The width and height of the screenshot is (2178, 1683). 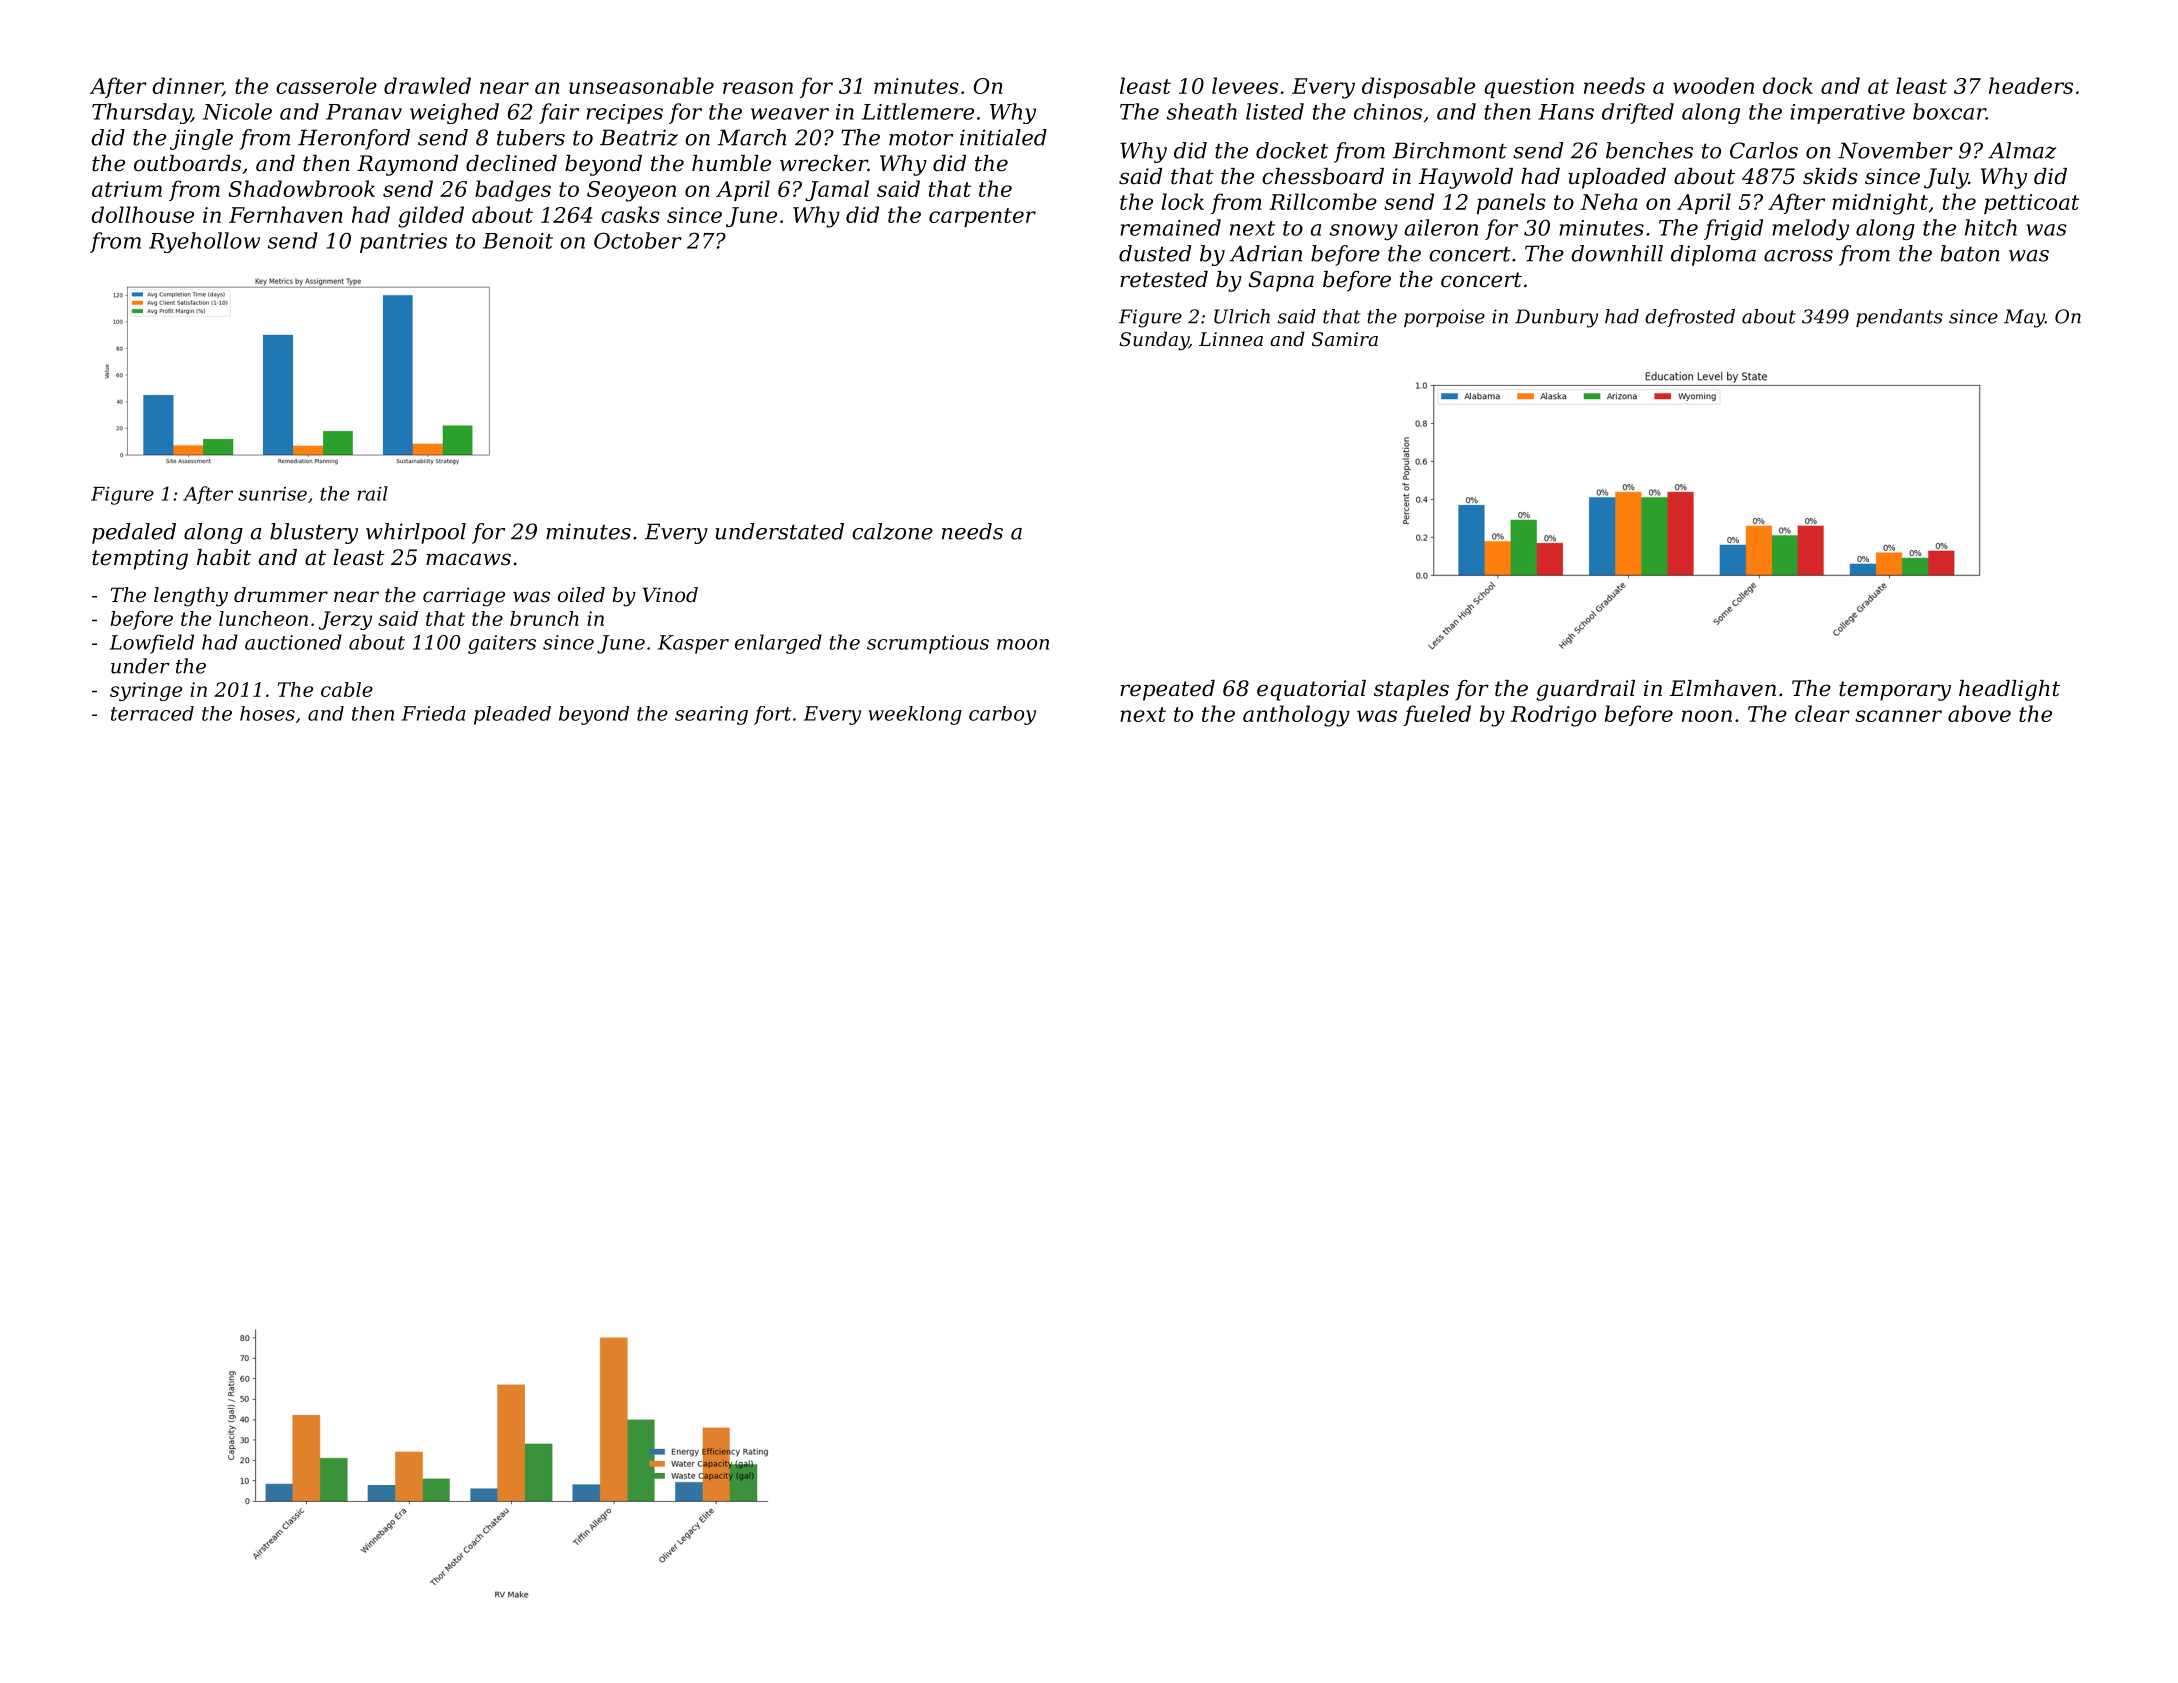 I want to click on Linnea, so click(x=1231, y=339).
